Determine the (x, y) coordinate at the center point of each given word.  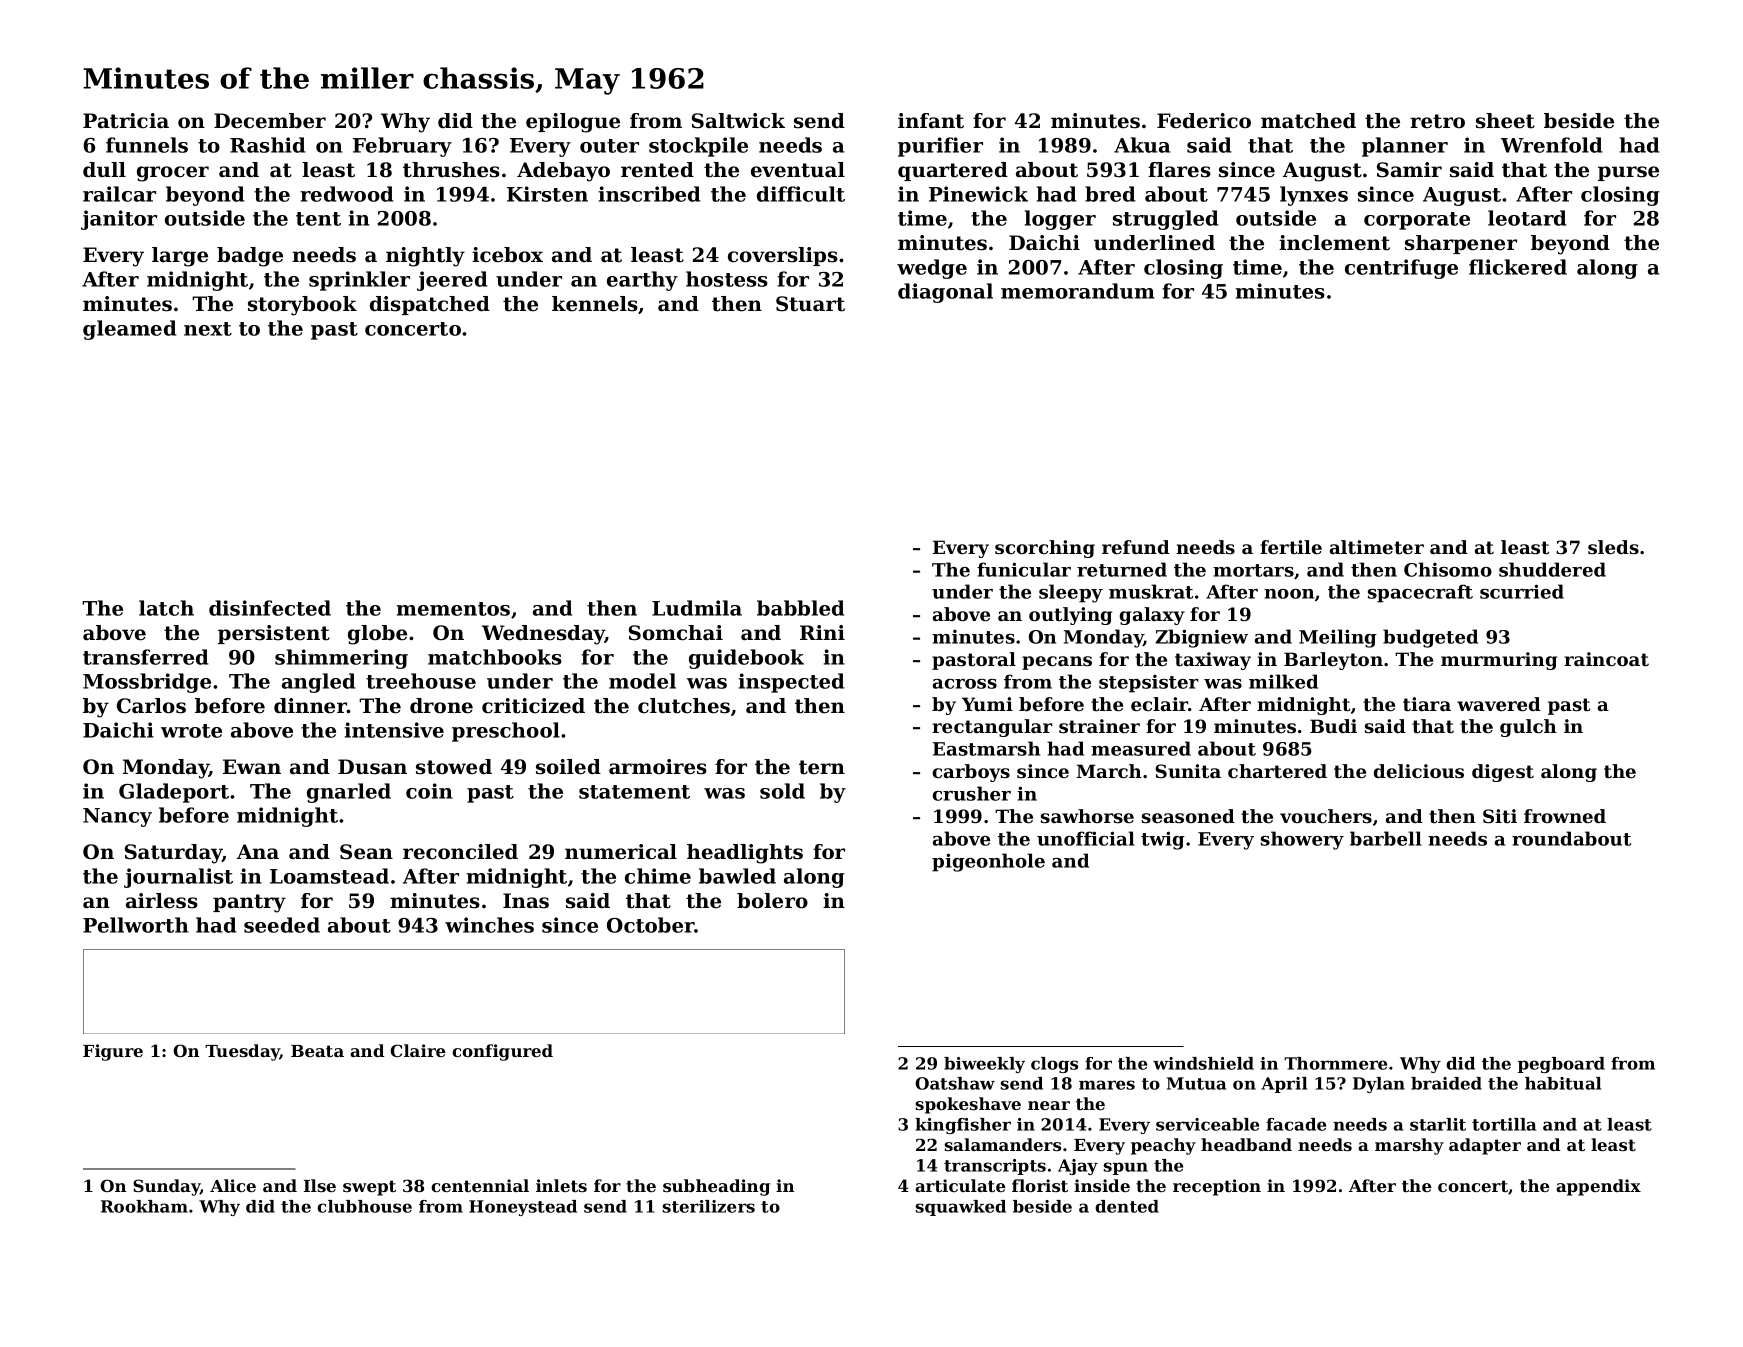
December (270, 121)
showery (1302, 840)
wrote (191, 731)
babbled (801, 608)
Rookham (144, 1206)
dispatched (430, 305)
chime (658, 876)
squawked (960, 1208)
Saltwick (738, 121)
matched (1308, 121)
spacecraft (1420, 593)
